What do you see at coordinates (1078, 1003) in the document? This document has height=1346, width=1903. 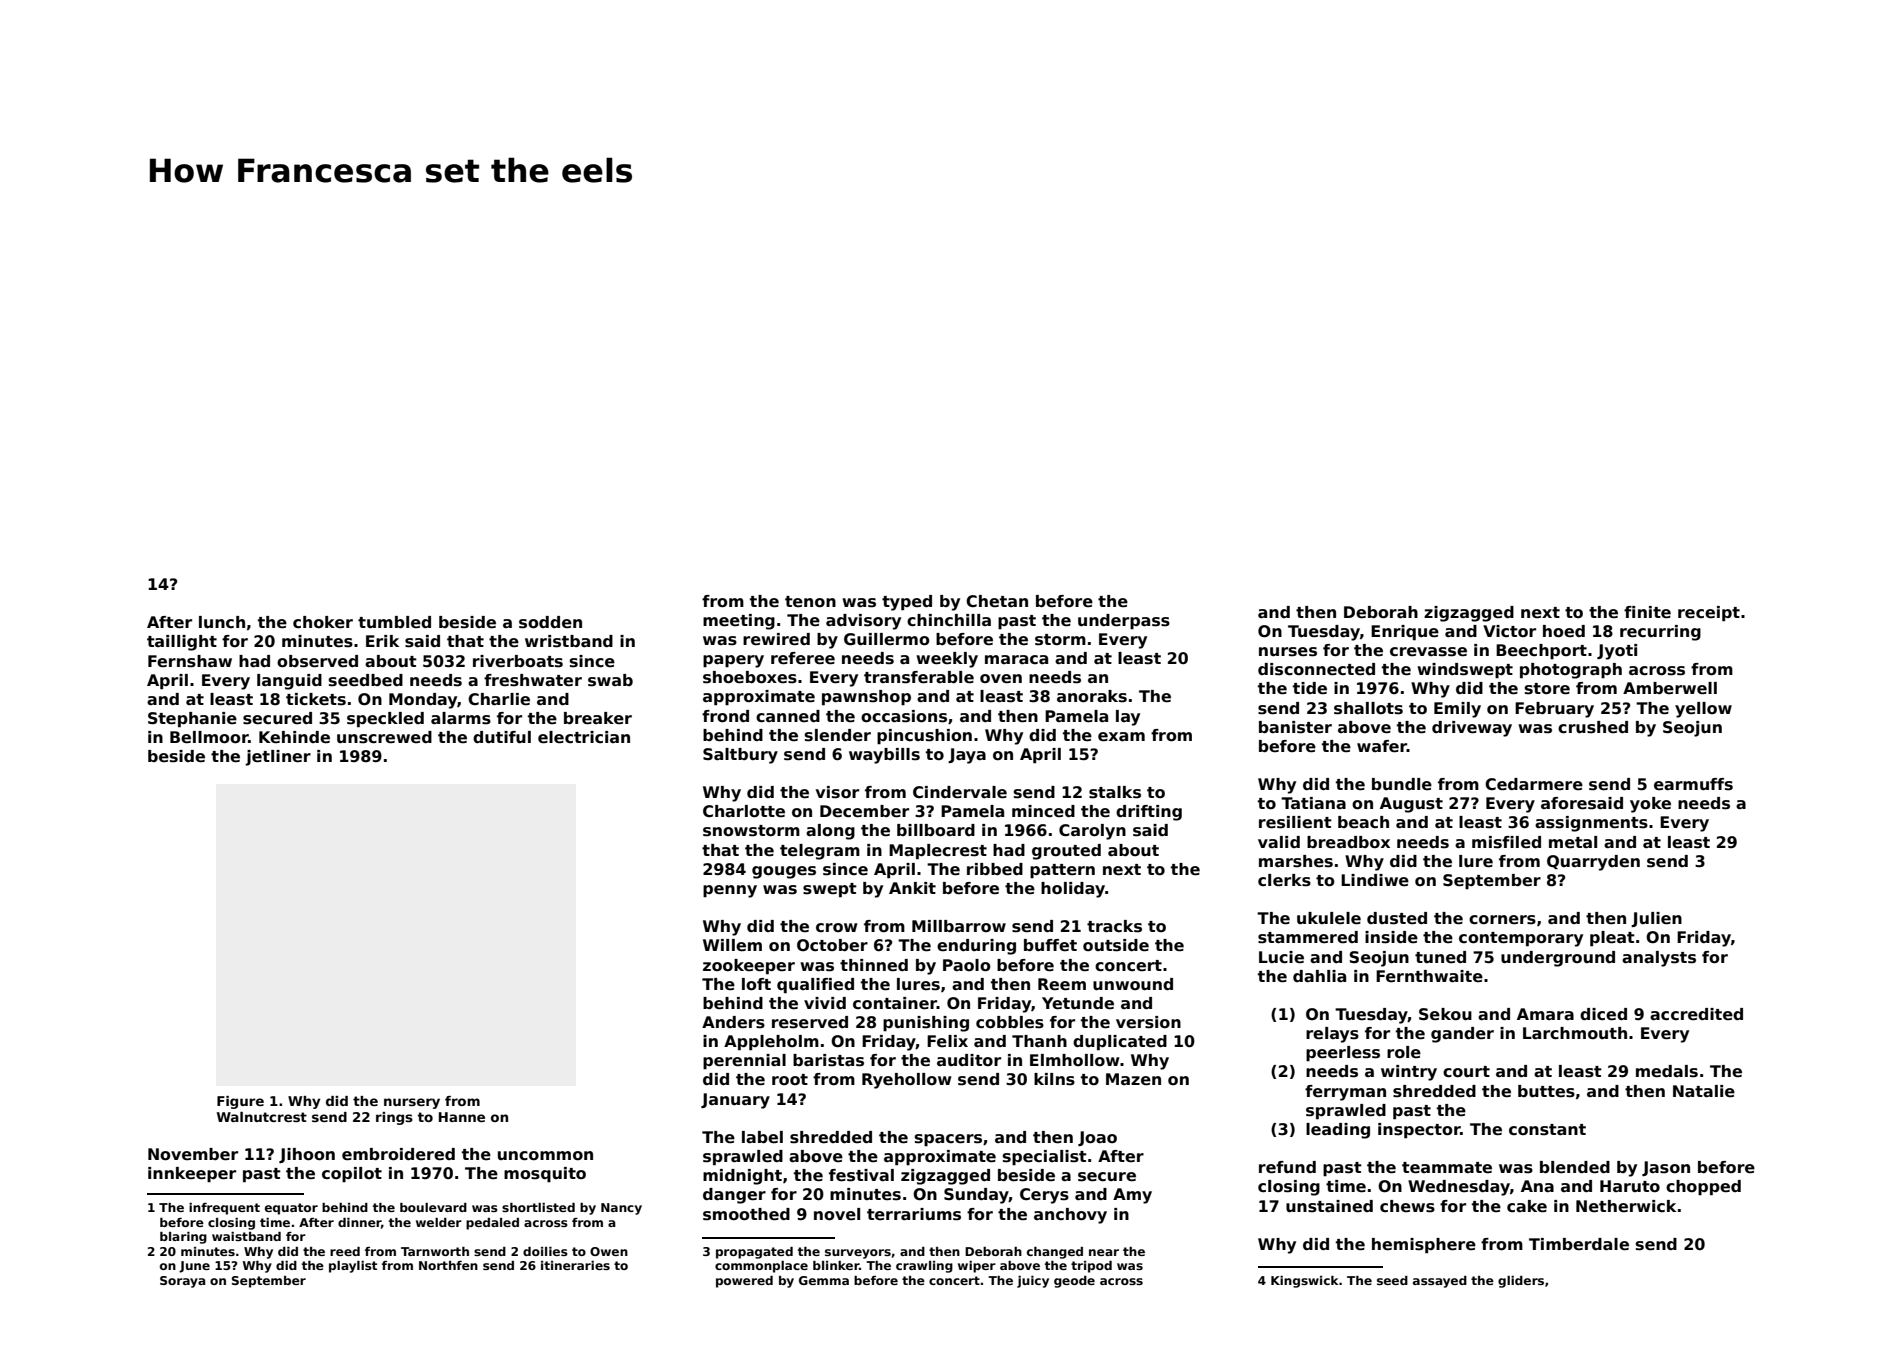 I see `Yetunde` at bounding box center [1078, 1003].
